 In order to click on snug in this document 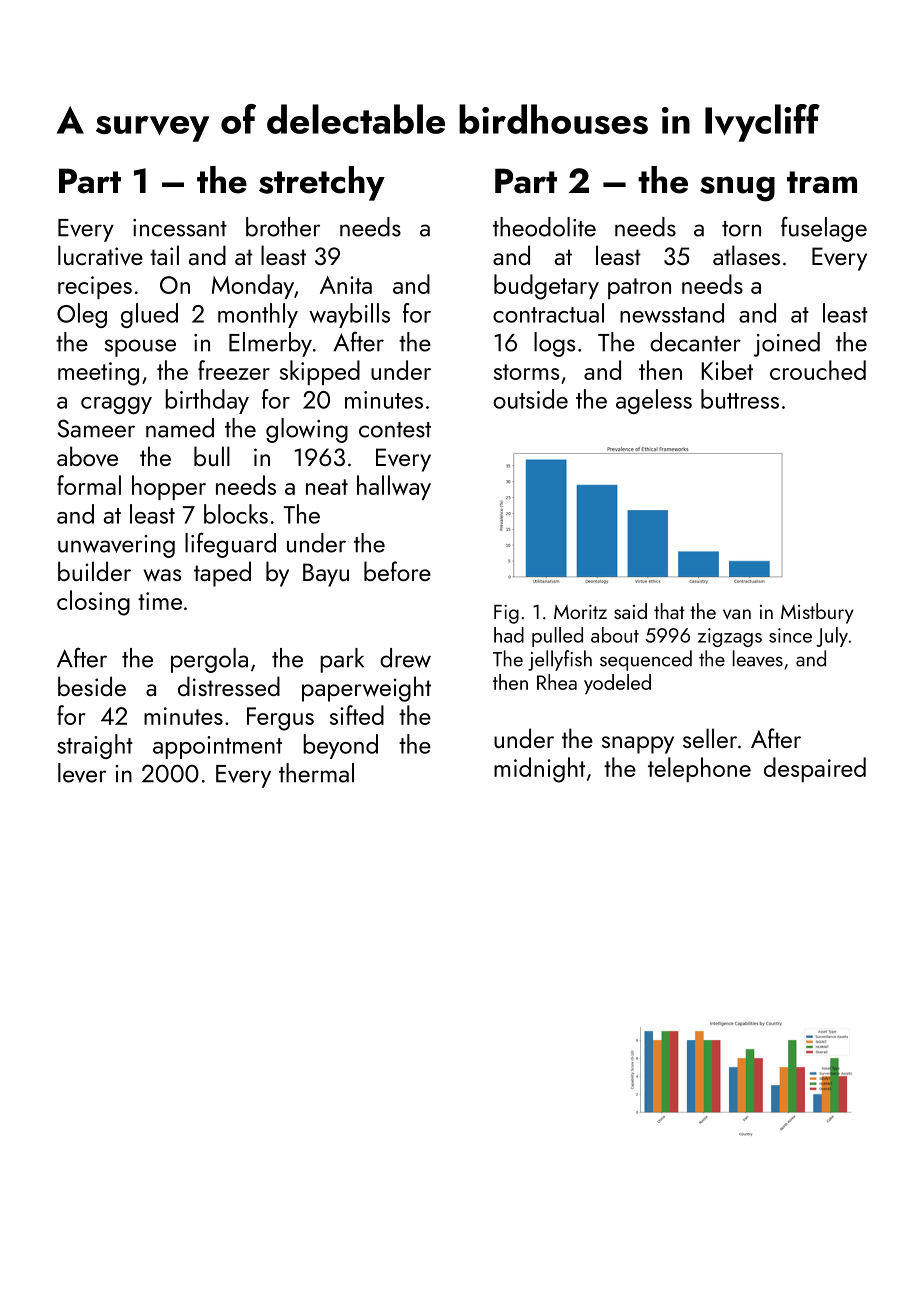, I will do `click(737, 189)`.
